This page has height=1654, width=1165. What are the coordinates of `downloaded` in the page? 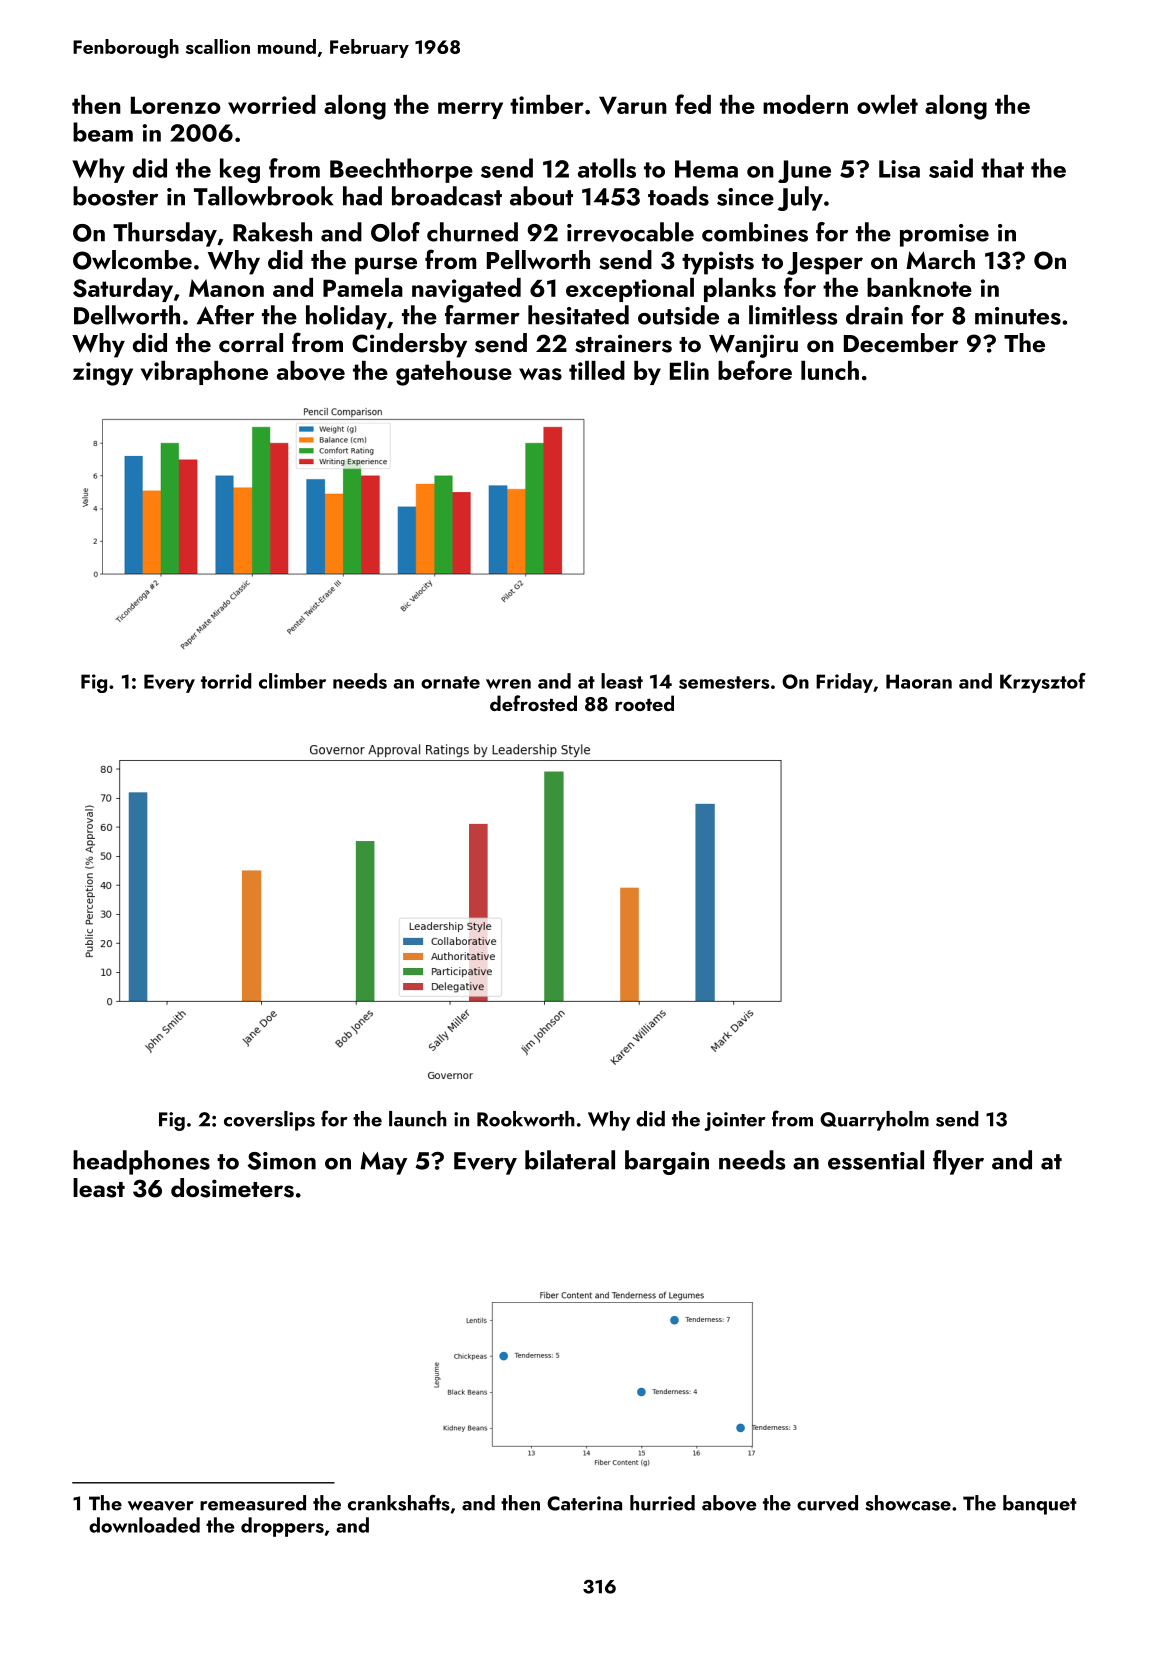 It's located at (144, 1525).
